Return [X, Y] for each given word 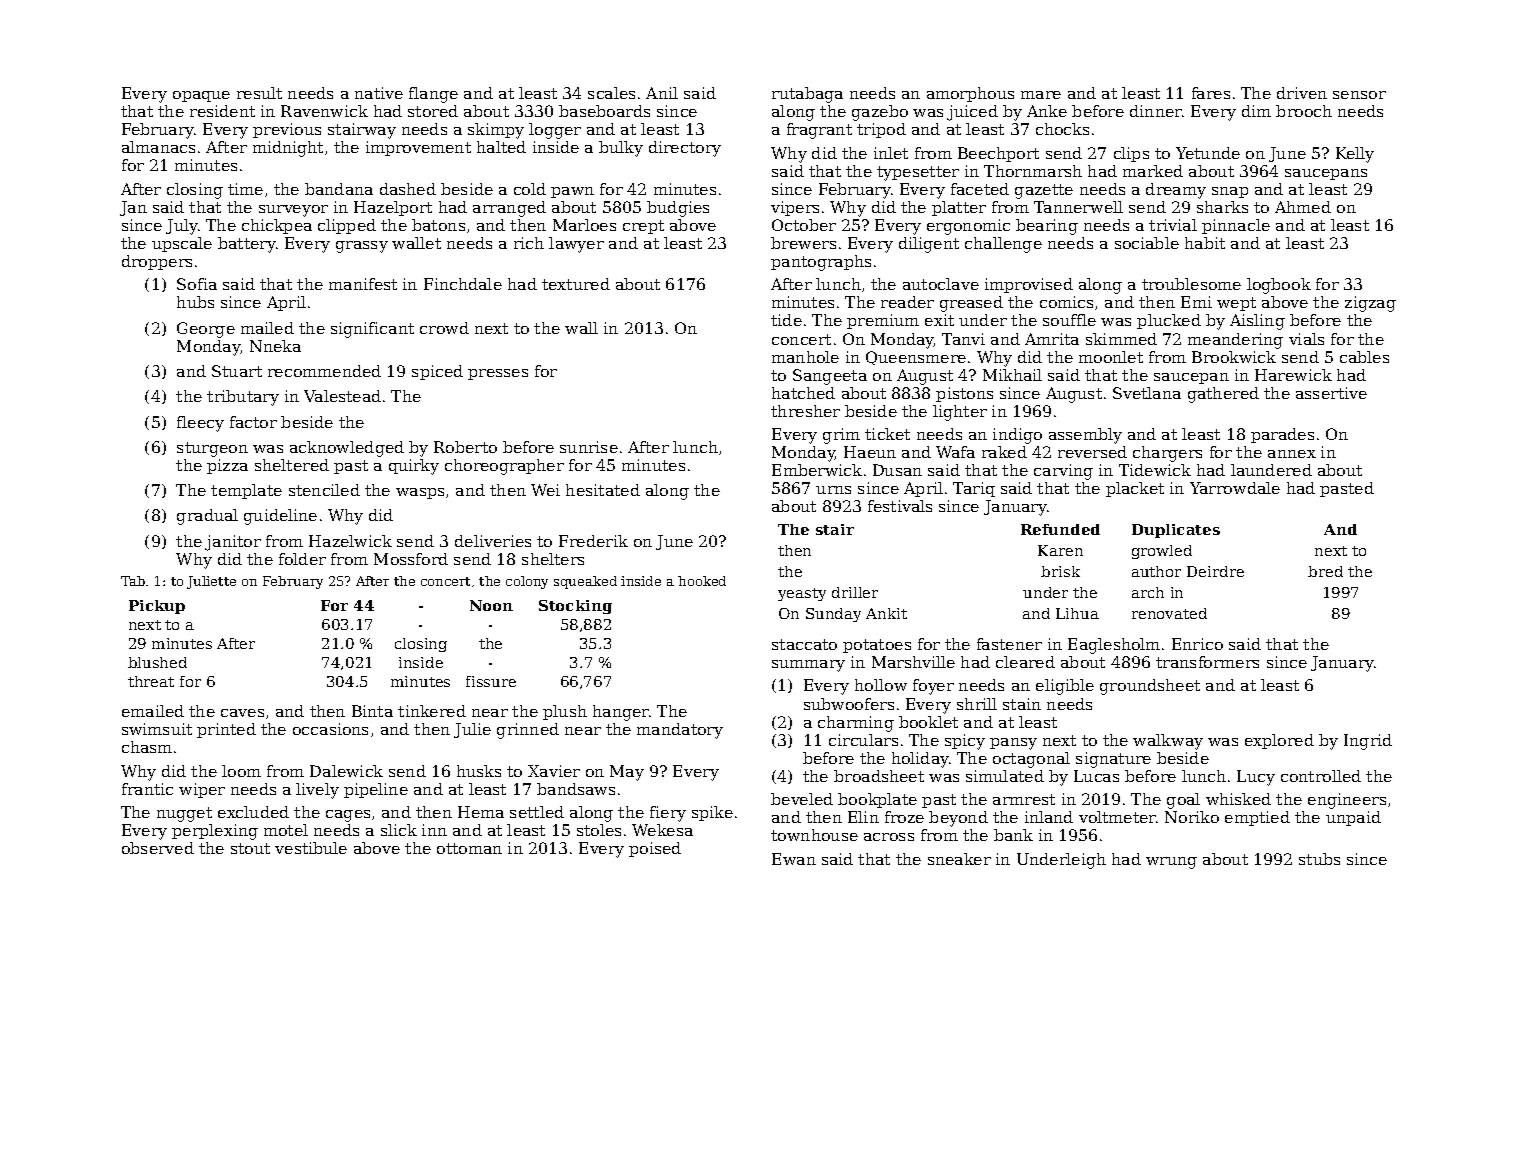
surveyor [293, 211]
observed [158, 848]
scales [611, 93]
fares [1211, 93]
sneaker [959, 859]
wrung [1171, 863]
